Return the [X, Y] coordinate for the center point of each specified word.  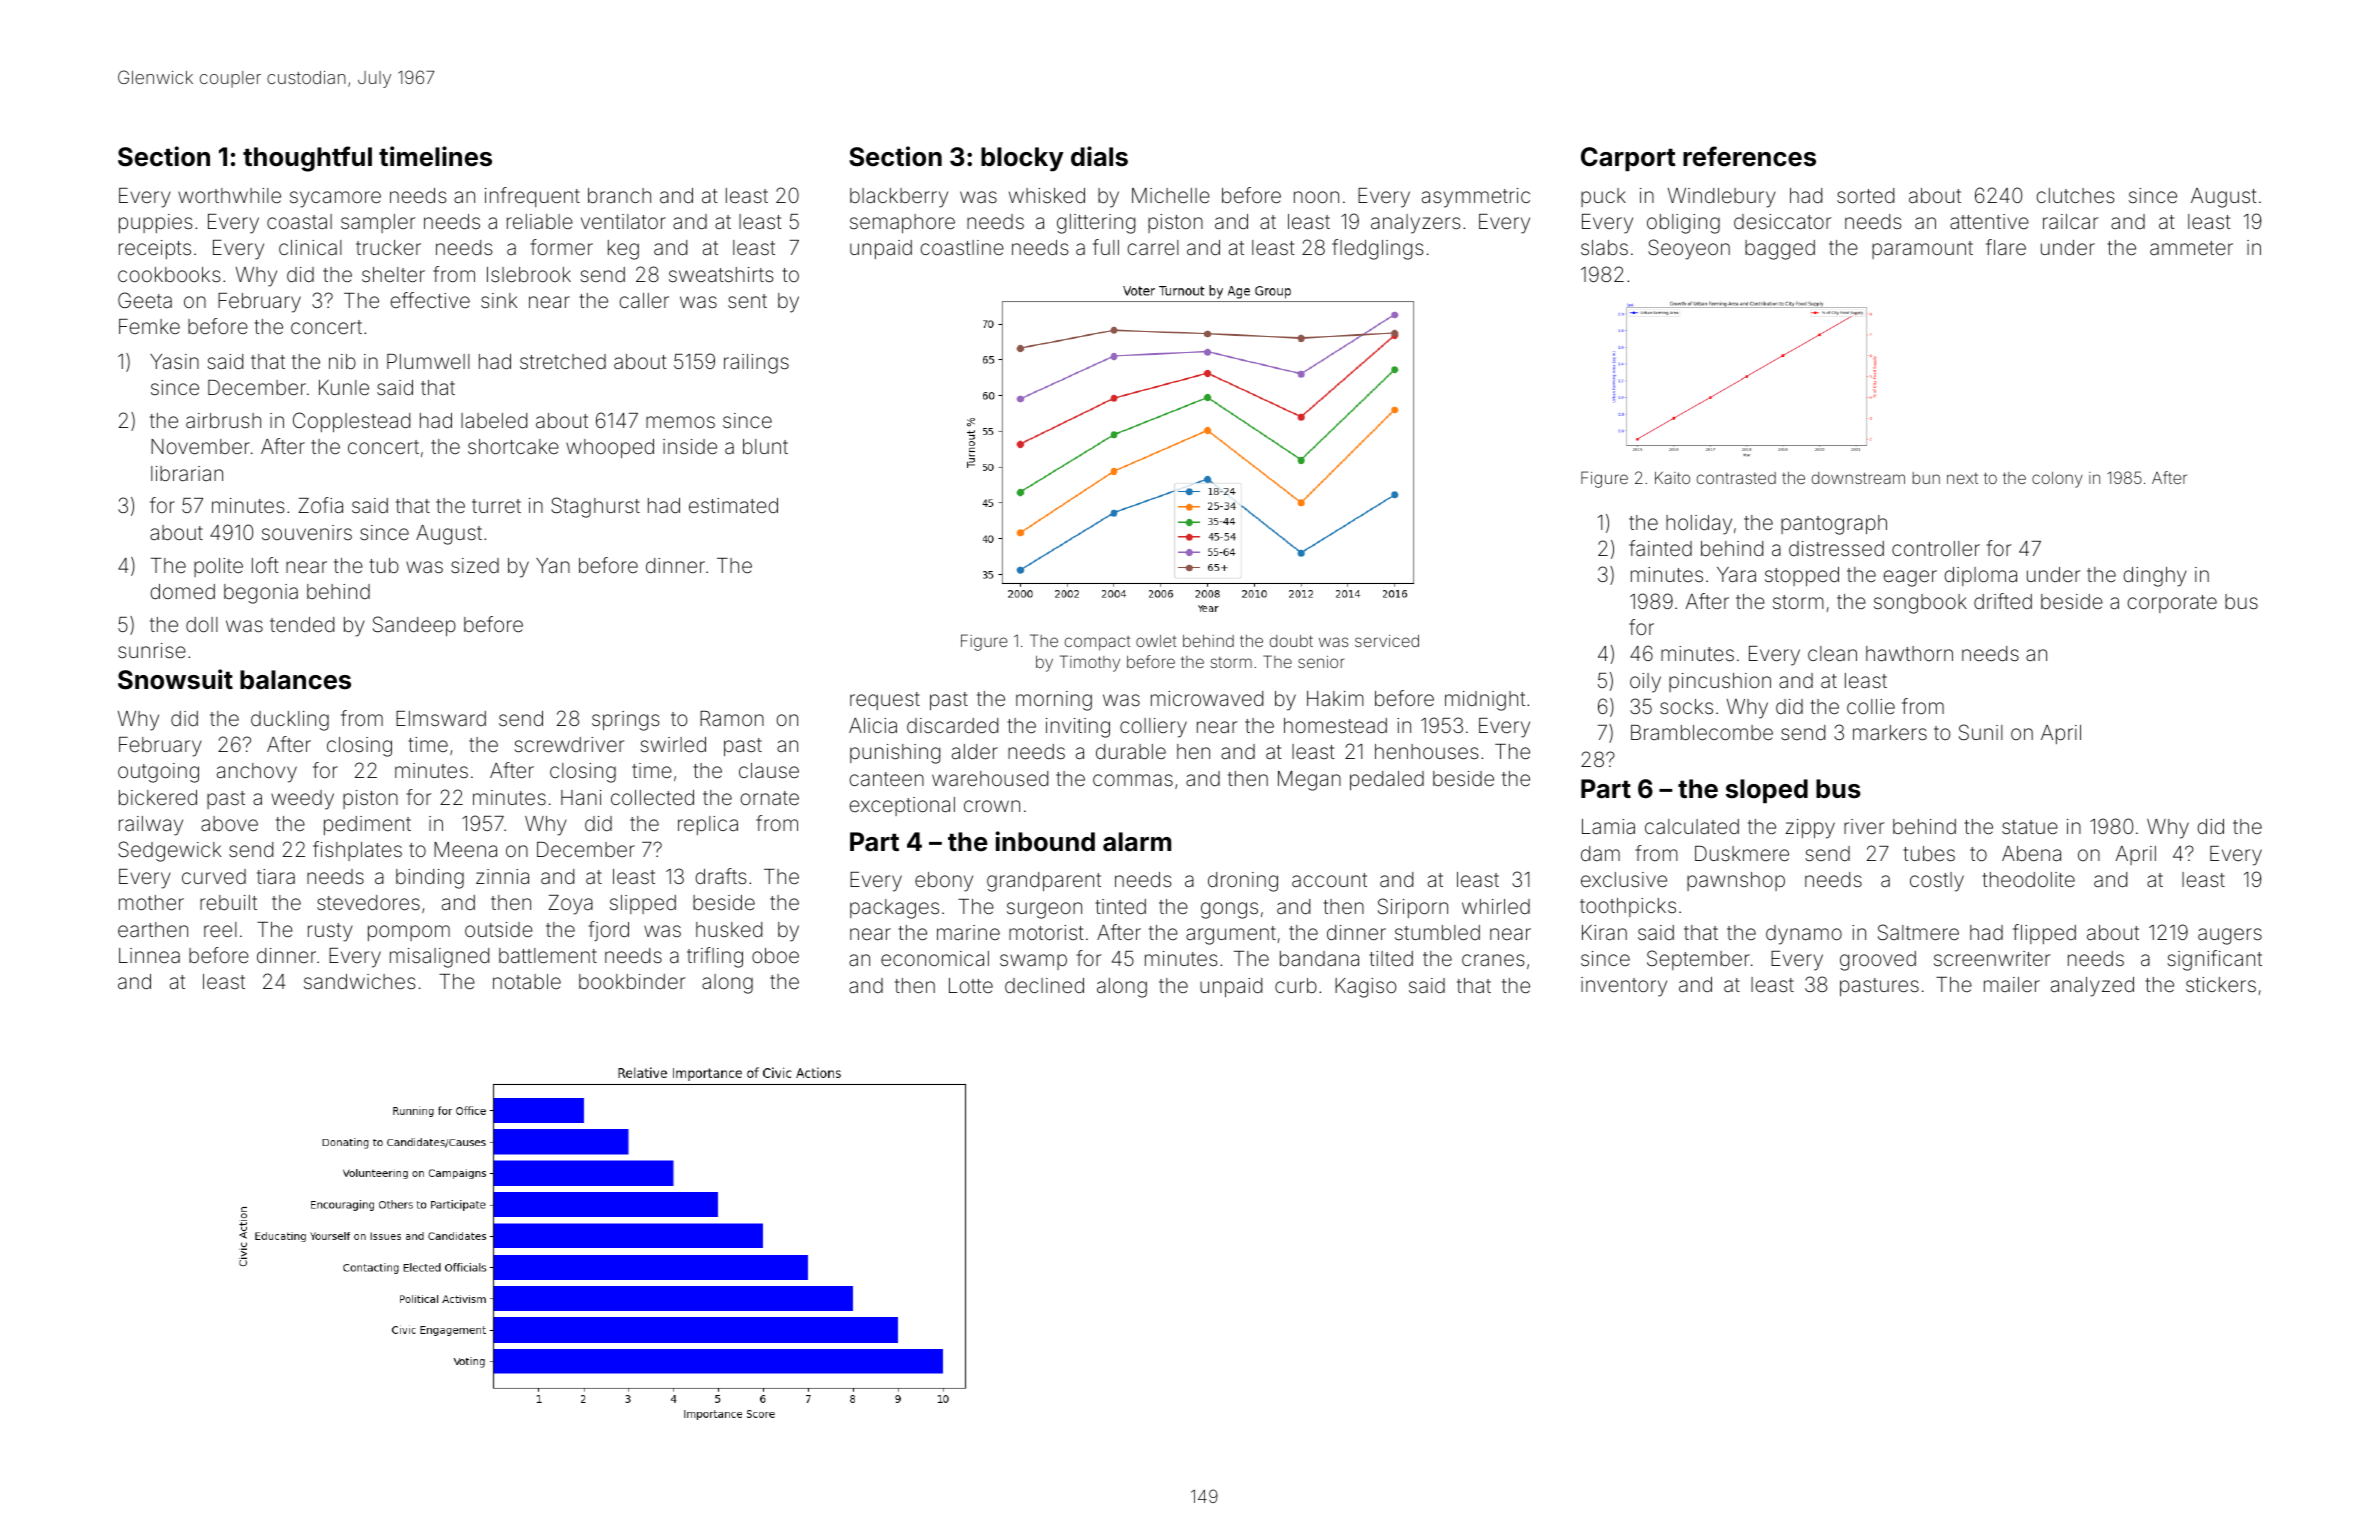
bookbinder [632, 981]
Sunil [1981, 732]
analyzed [2092, 987]
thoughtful [307, 159]
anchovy [257, 773]
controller [1936, 548]
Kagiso [1366, 988]
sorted [1865, 195]
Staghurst [595, 507]
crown [992, 806]
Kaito [1672, 477]
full [1106, 247]
